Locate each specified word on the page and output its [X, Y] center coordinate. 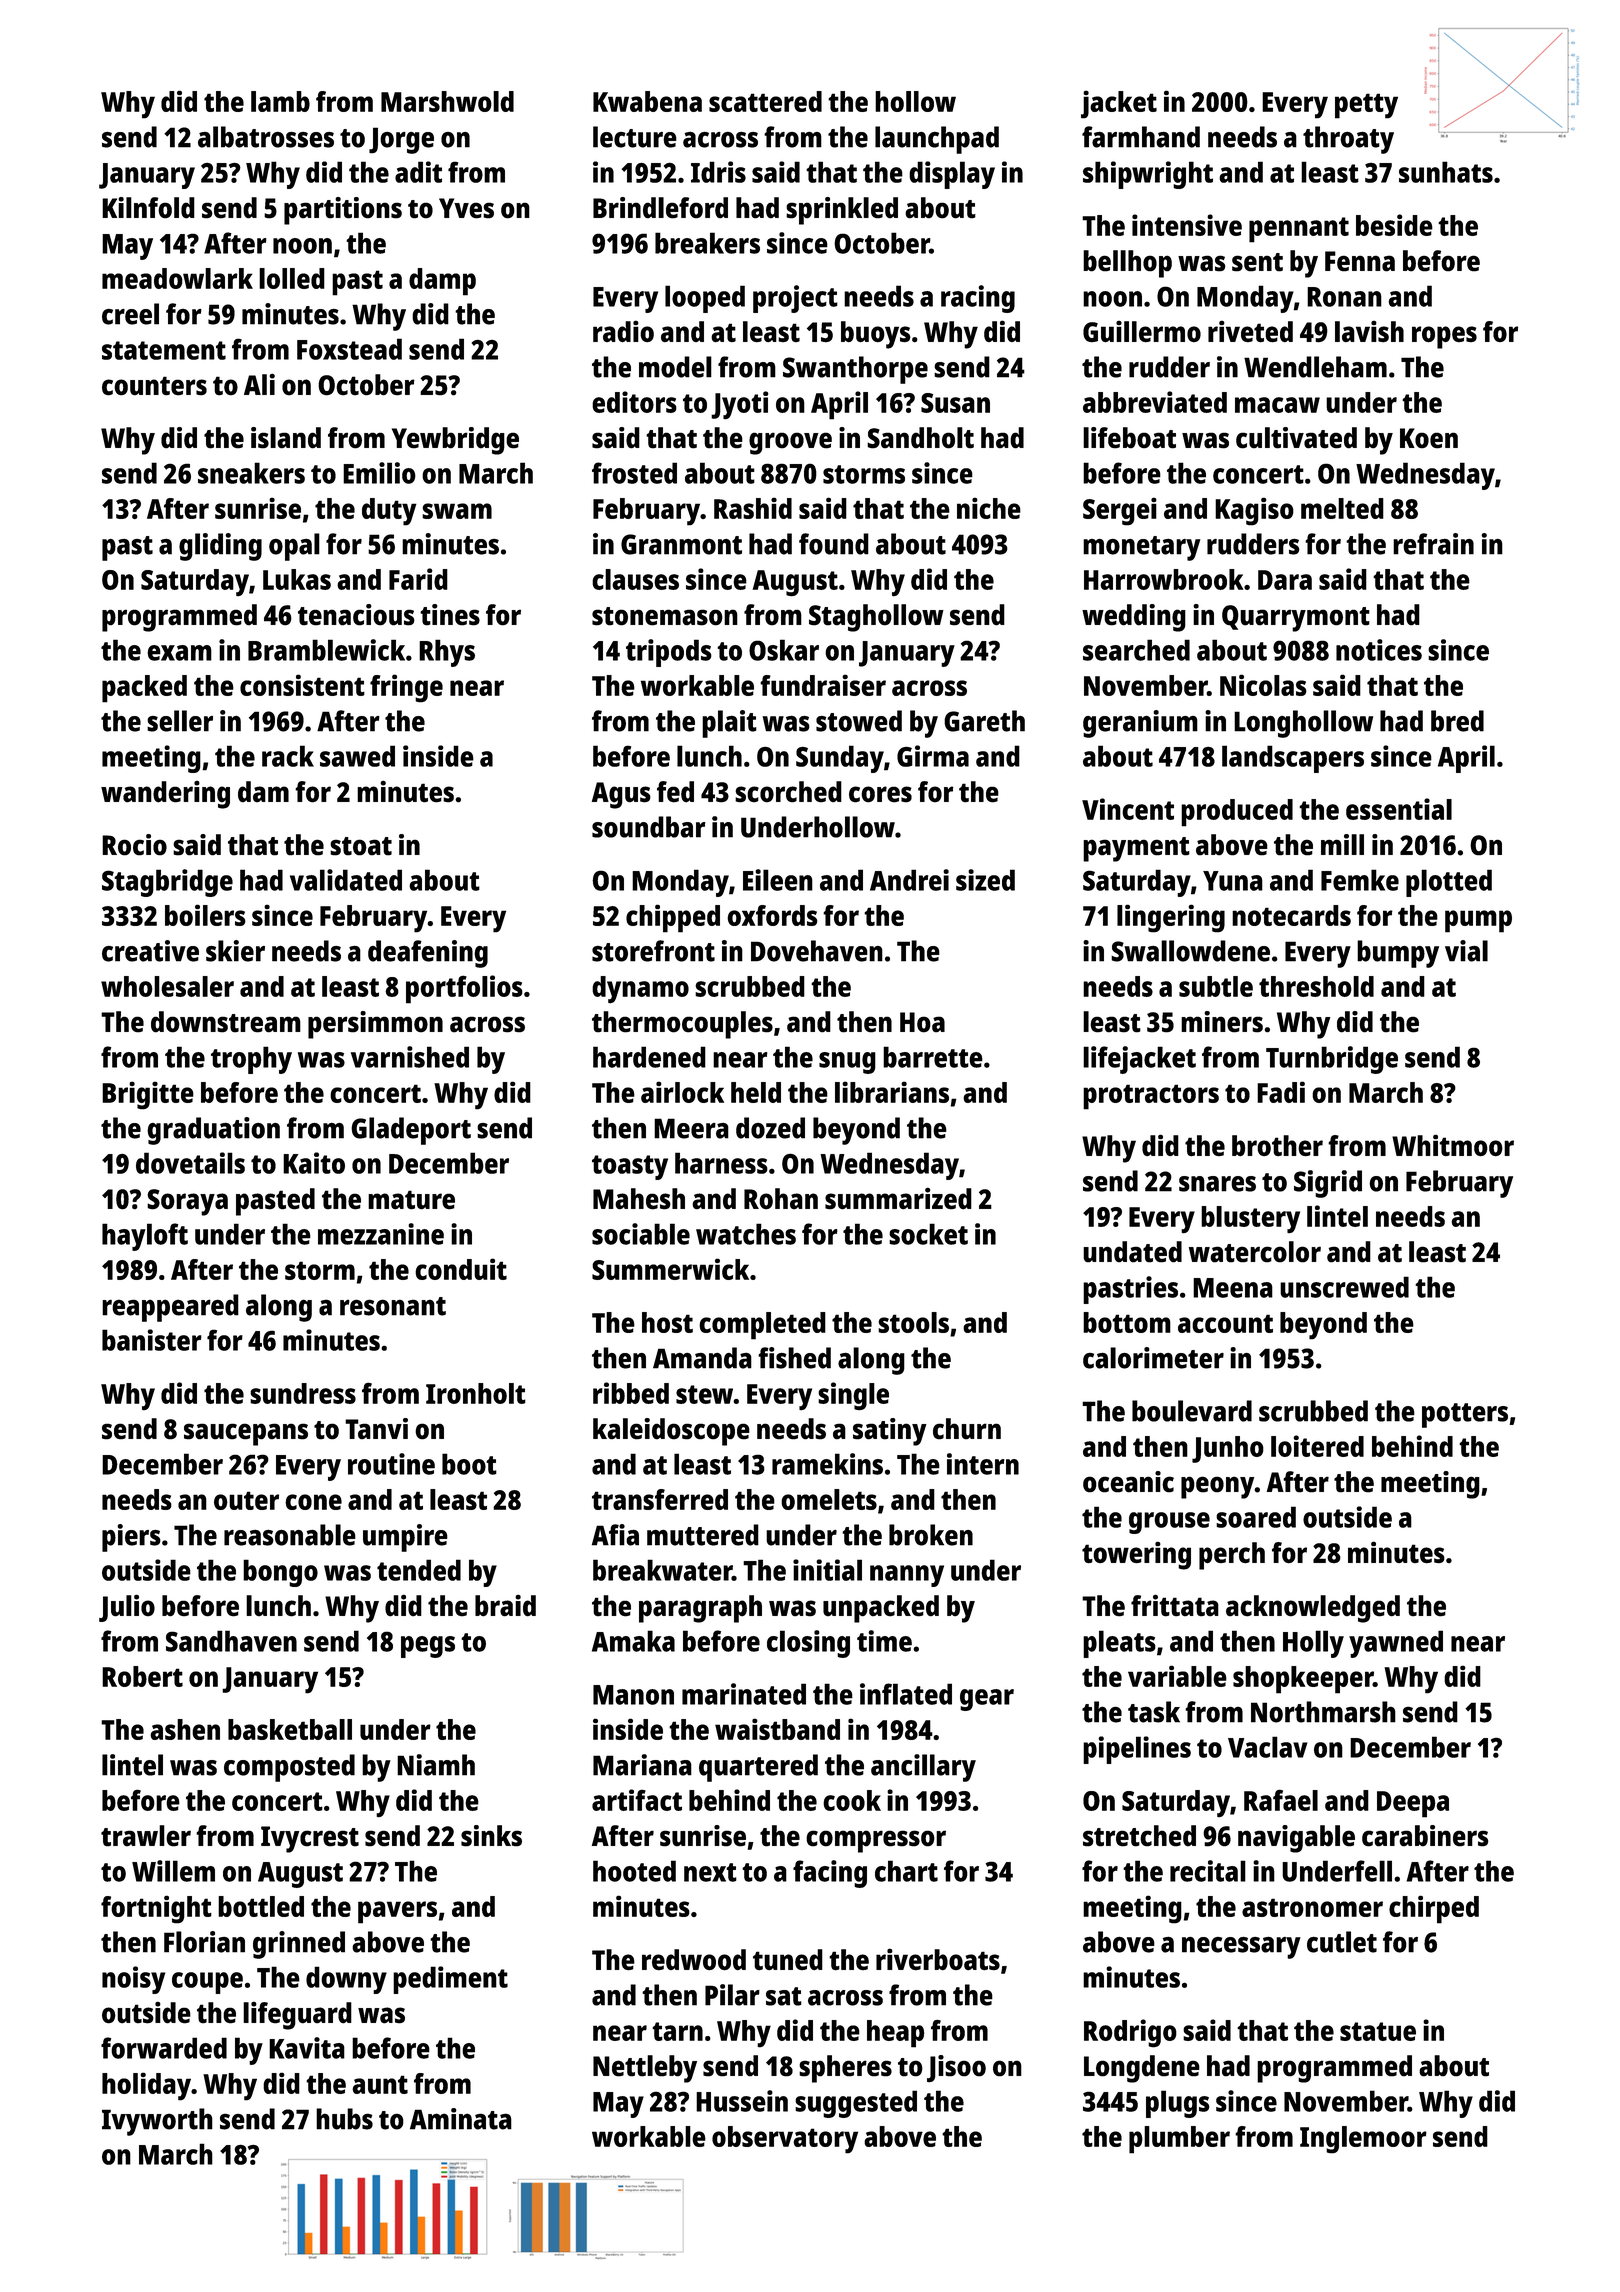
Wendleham [1315, 367]
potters [1465, 1415]
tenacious [356, 615]
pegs [428, 1647]
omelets [829, 1499]
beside [1394, 225]
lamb [280, 101]
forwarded [164, 2048]
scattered [765, 101]
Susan [955, 403]
